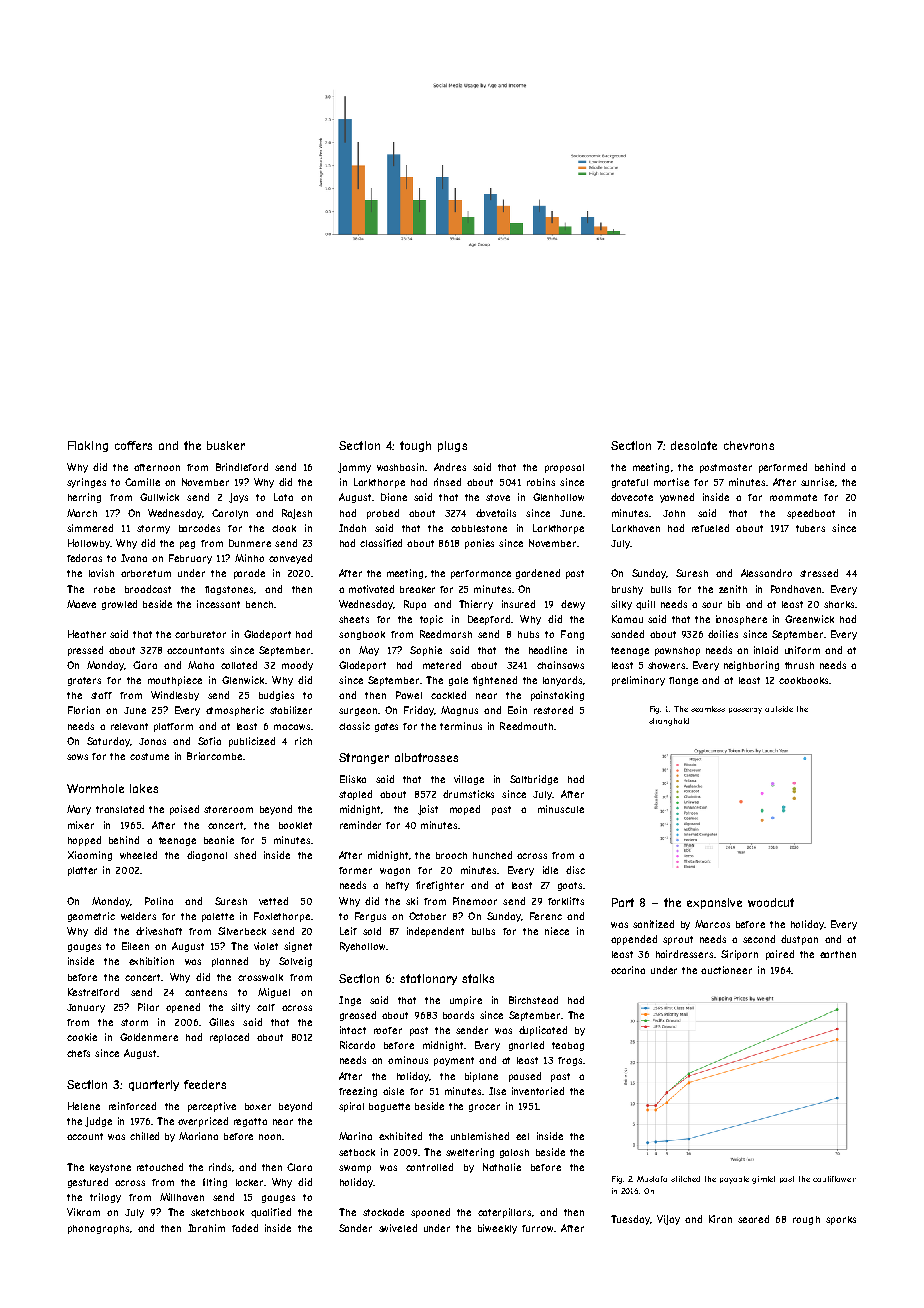 The height and width of the image is (1308, 924). What do you see at coordinates (148, 1007) in the image?
I see `Pilar` at bounding box center [148, 1007].
